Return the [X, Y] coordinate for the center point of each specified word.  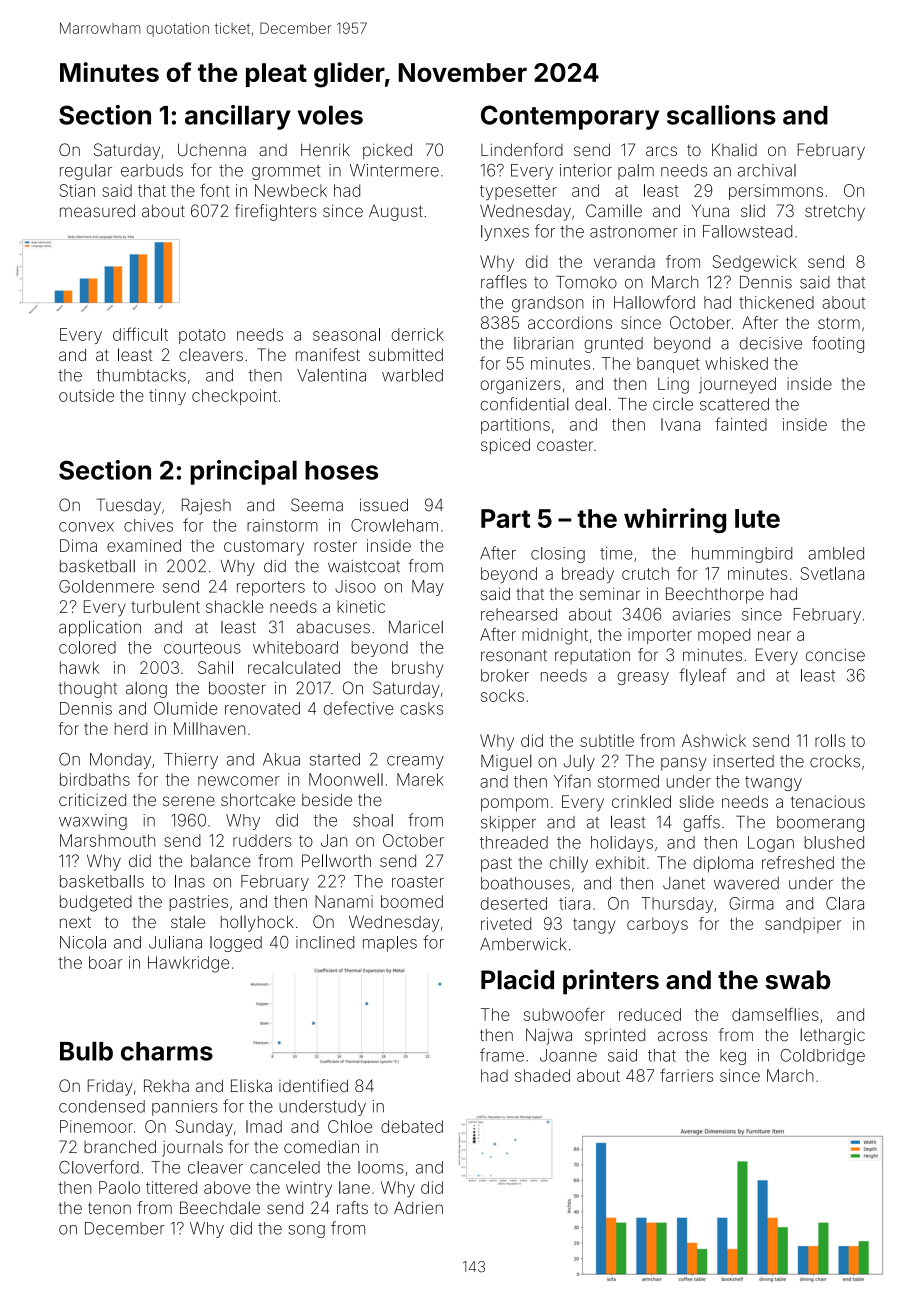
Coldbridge [822, 1057]
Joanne [568, 1055]
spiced [505, 446]
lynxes [505, 233]
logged [236, 944]
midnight [555, 636]
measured [97, 210]
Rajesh [206, 506]
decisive [771, 343]
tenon [109, 1208]
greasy [643, 678]
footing [838, 344]
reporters [271, 588]
